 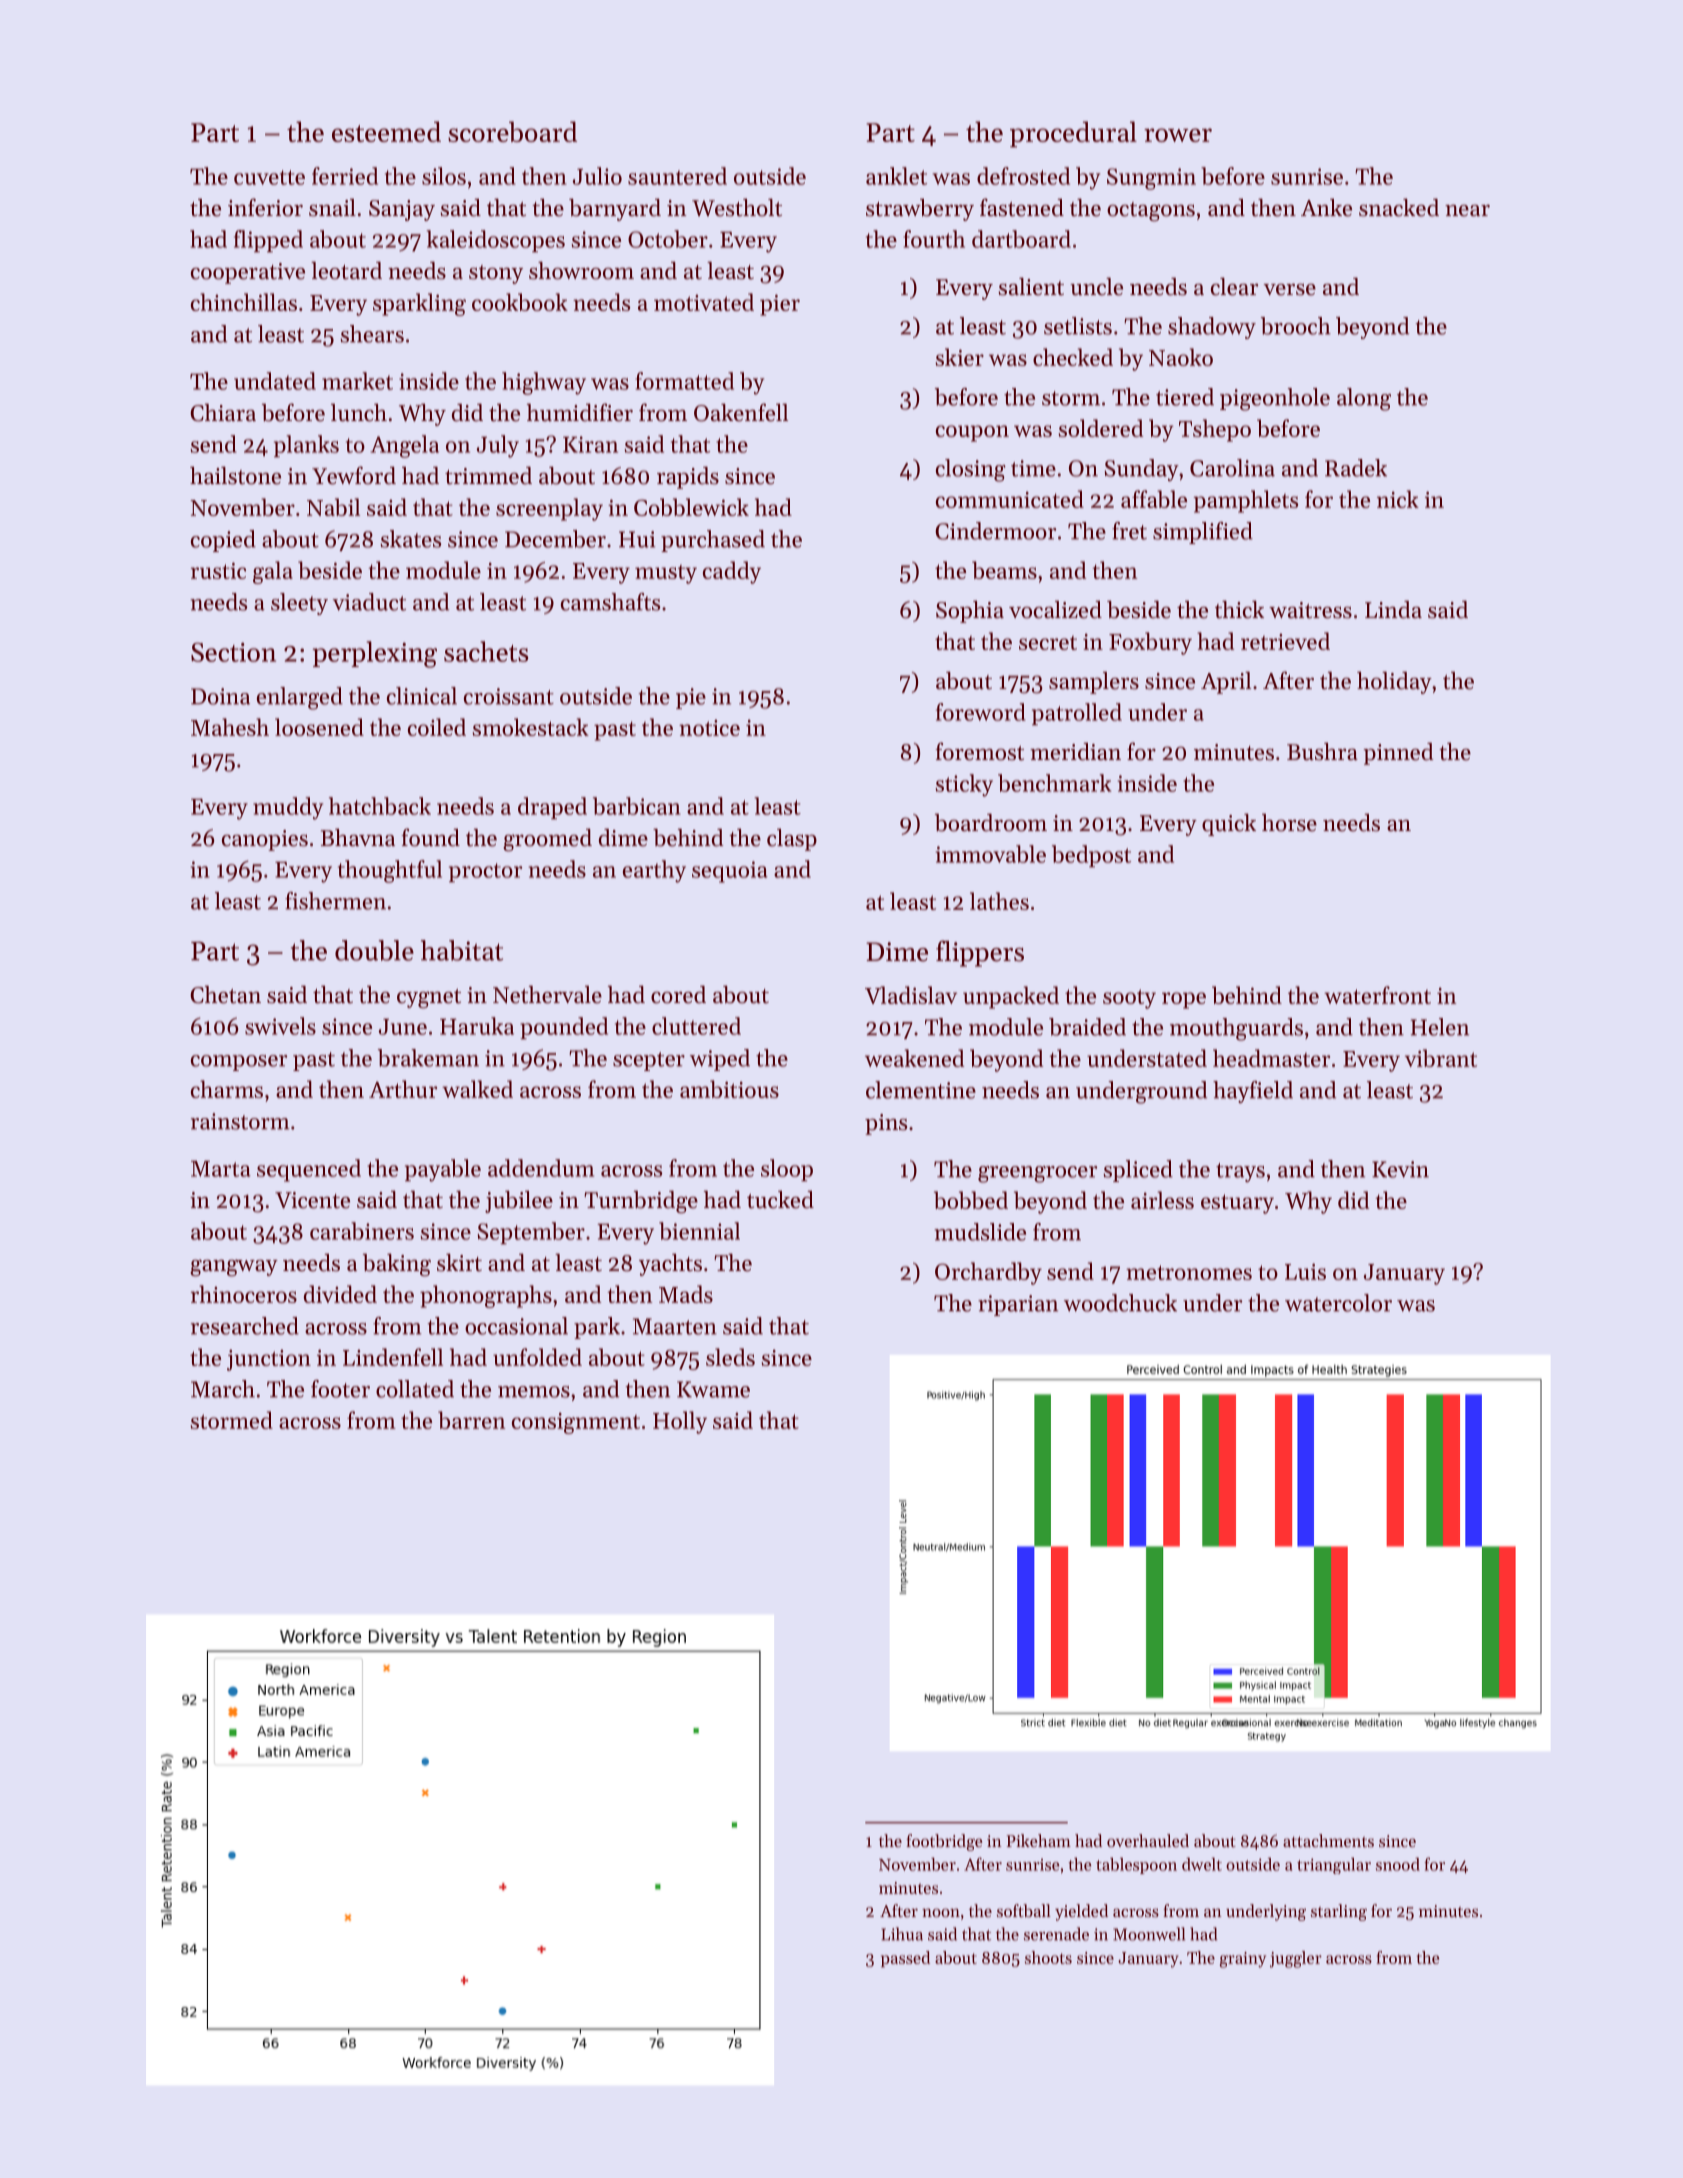 I want to click on sauntered, so click(x=677, y=176).
